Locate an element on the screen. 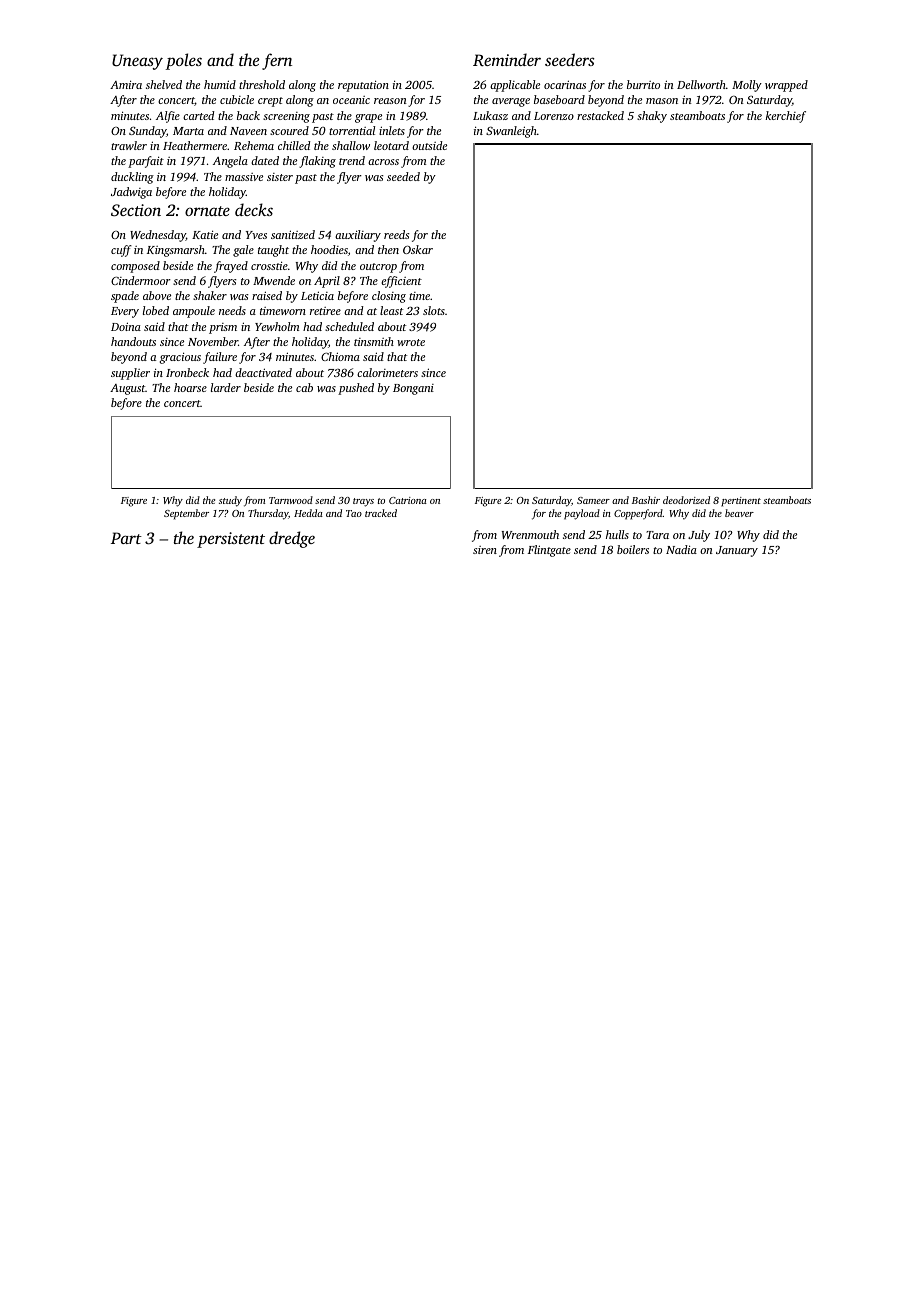 The height and width of the screenshot is (1308, 924). study is located at coordinates (230, 501).
